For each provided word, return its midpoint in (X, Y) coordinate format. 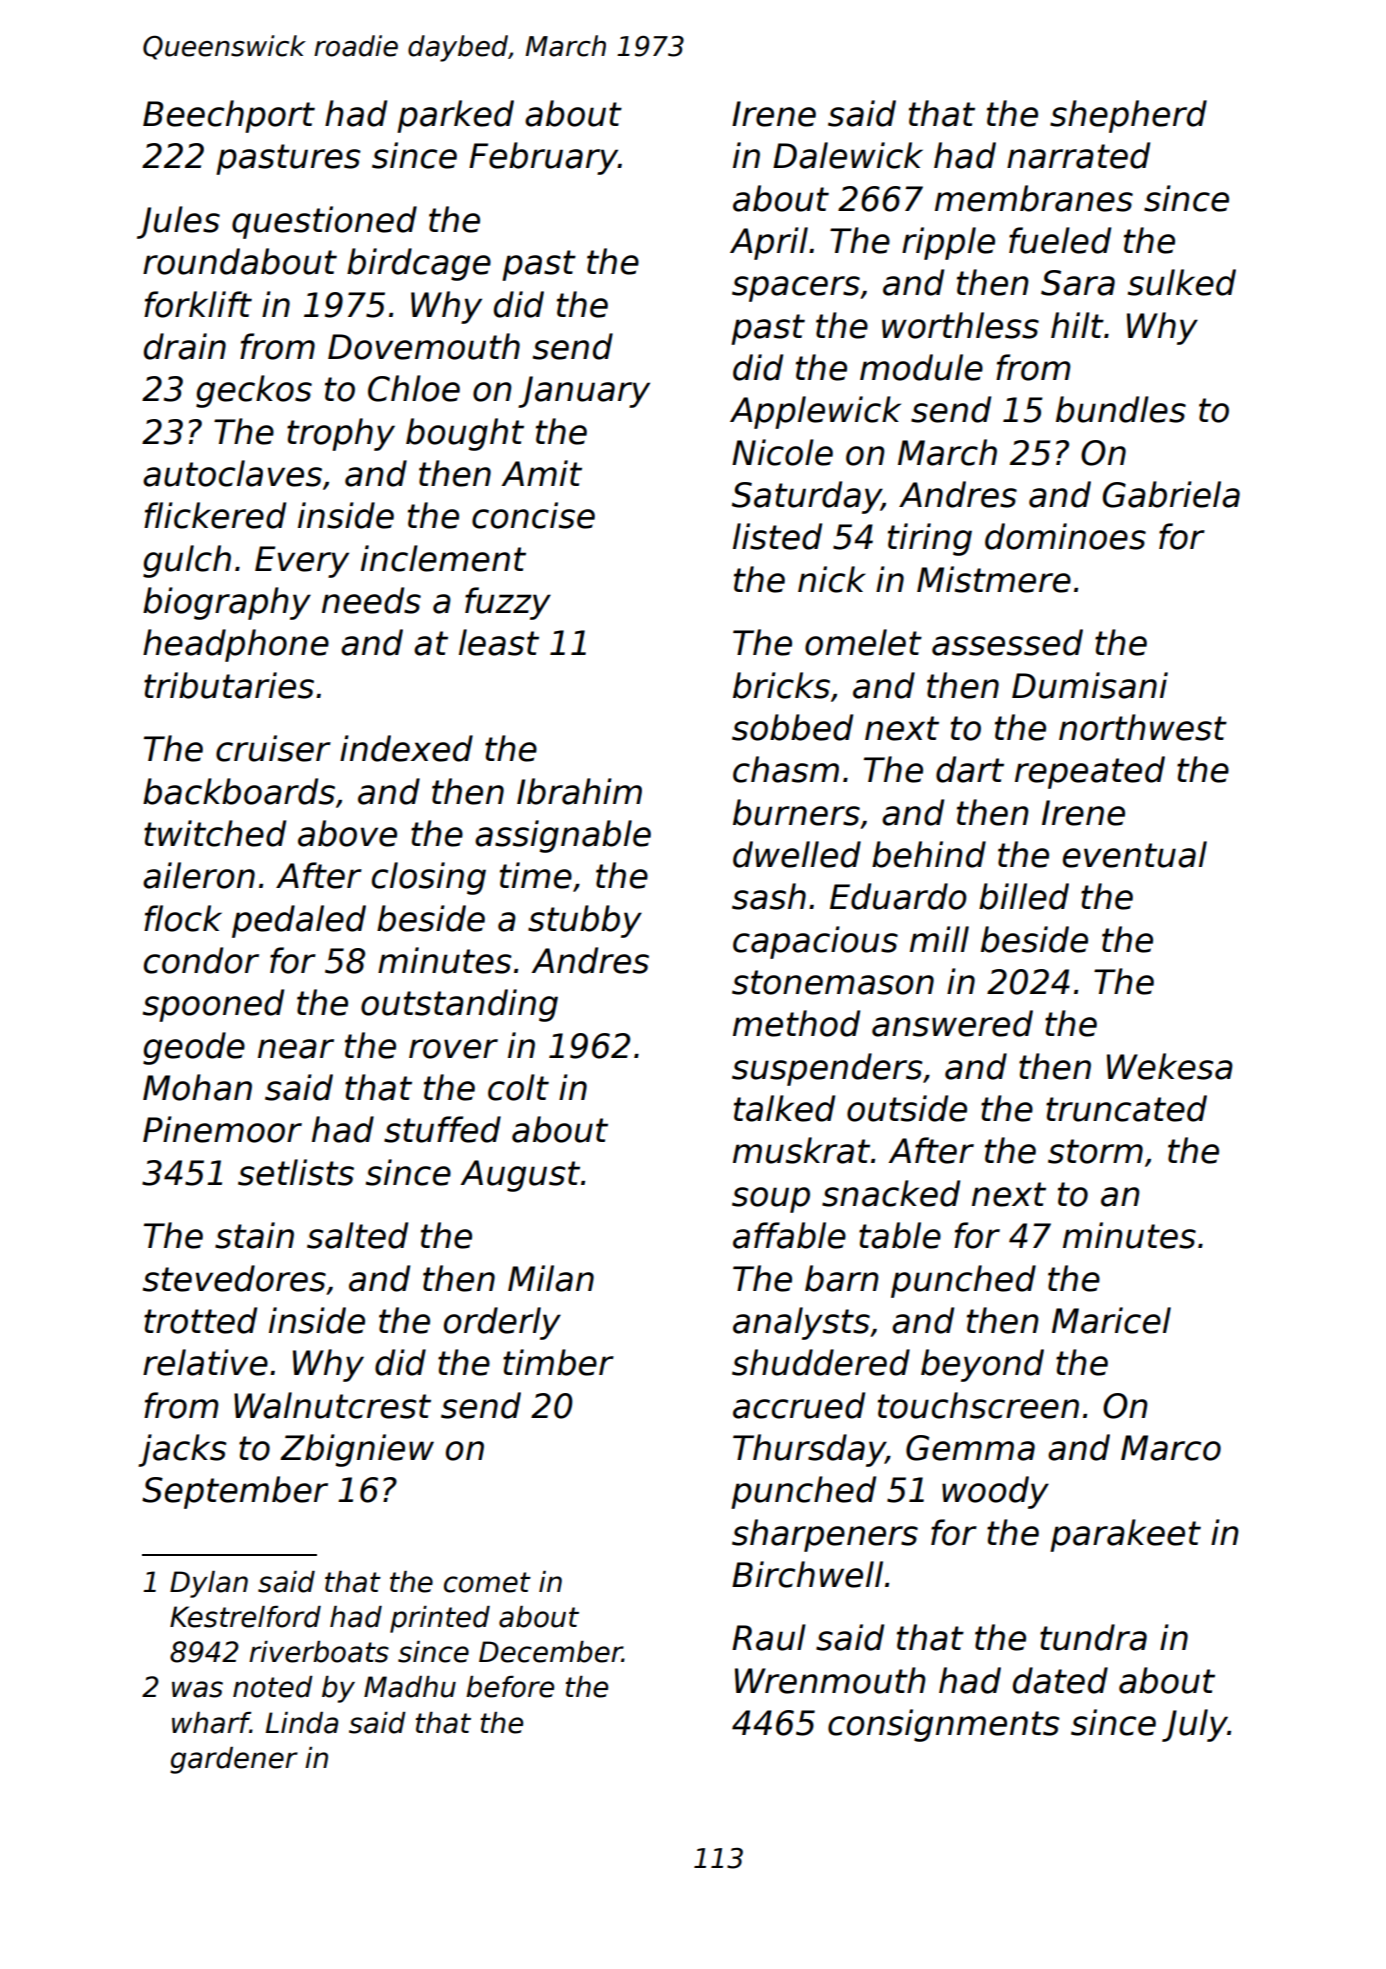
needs (371, 600)
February (543, 158)
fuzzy (508, 603)
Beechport (229, 116)
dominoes (1065, 536)
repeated (1090, 772)
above (347, 833)
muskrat (801, 1150)
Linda (302, 1723)
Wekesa (1170, 1066)
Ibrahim (579, 791)
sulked (1182, 282)
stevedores (234, 1278)
